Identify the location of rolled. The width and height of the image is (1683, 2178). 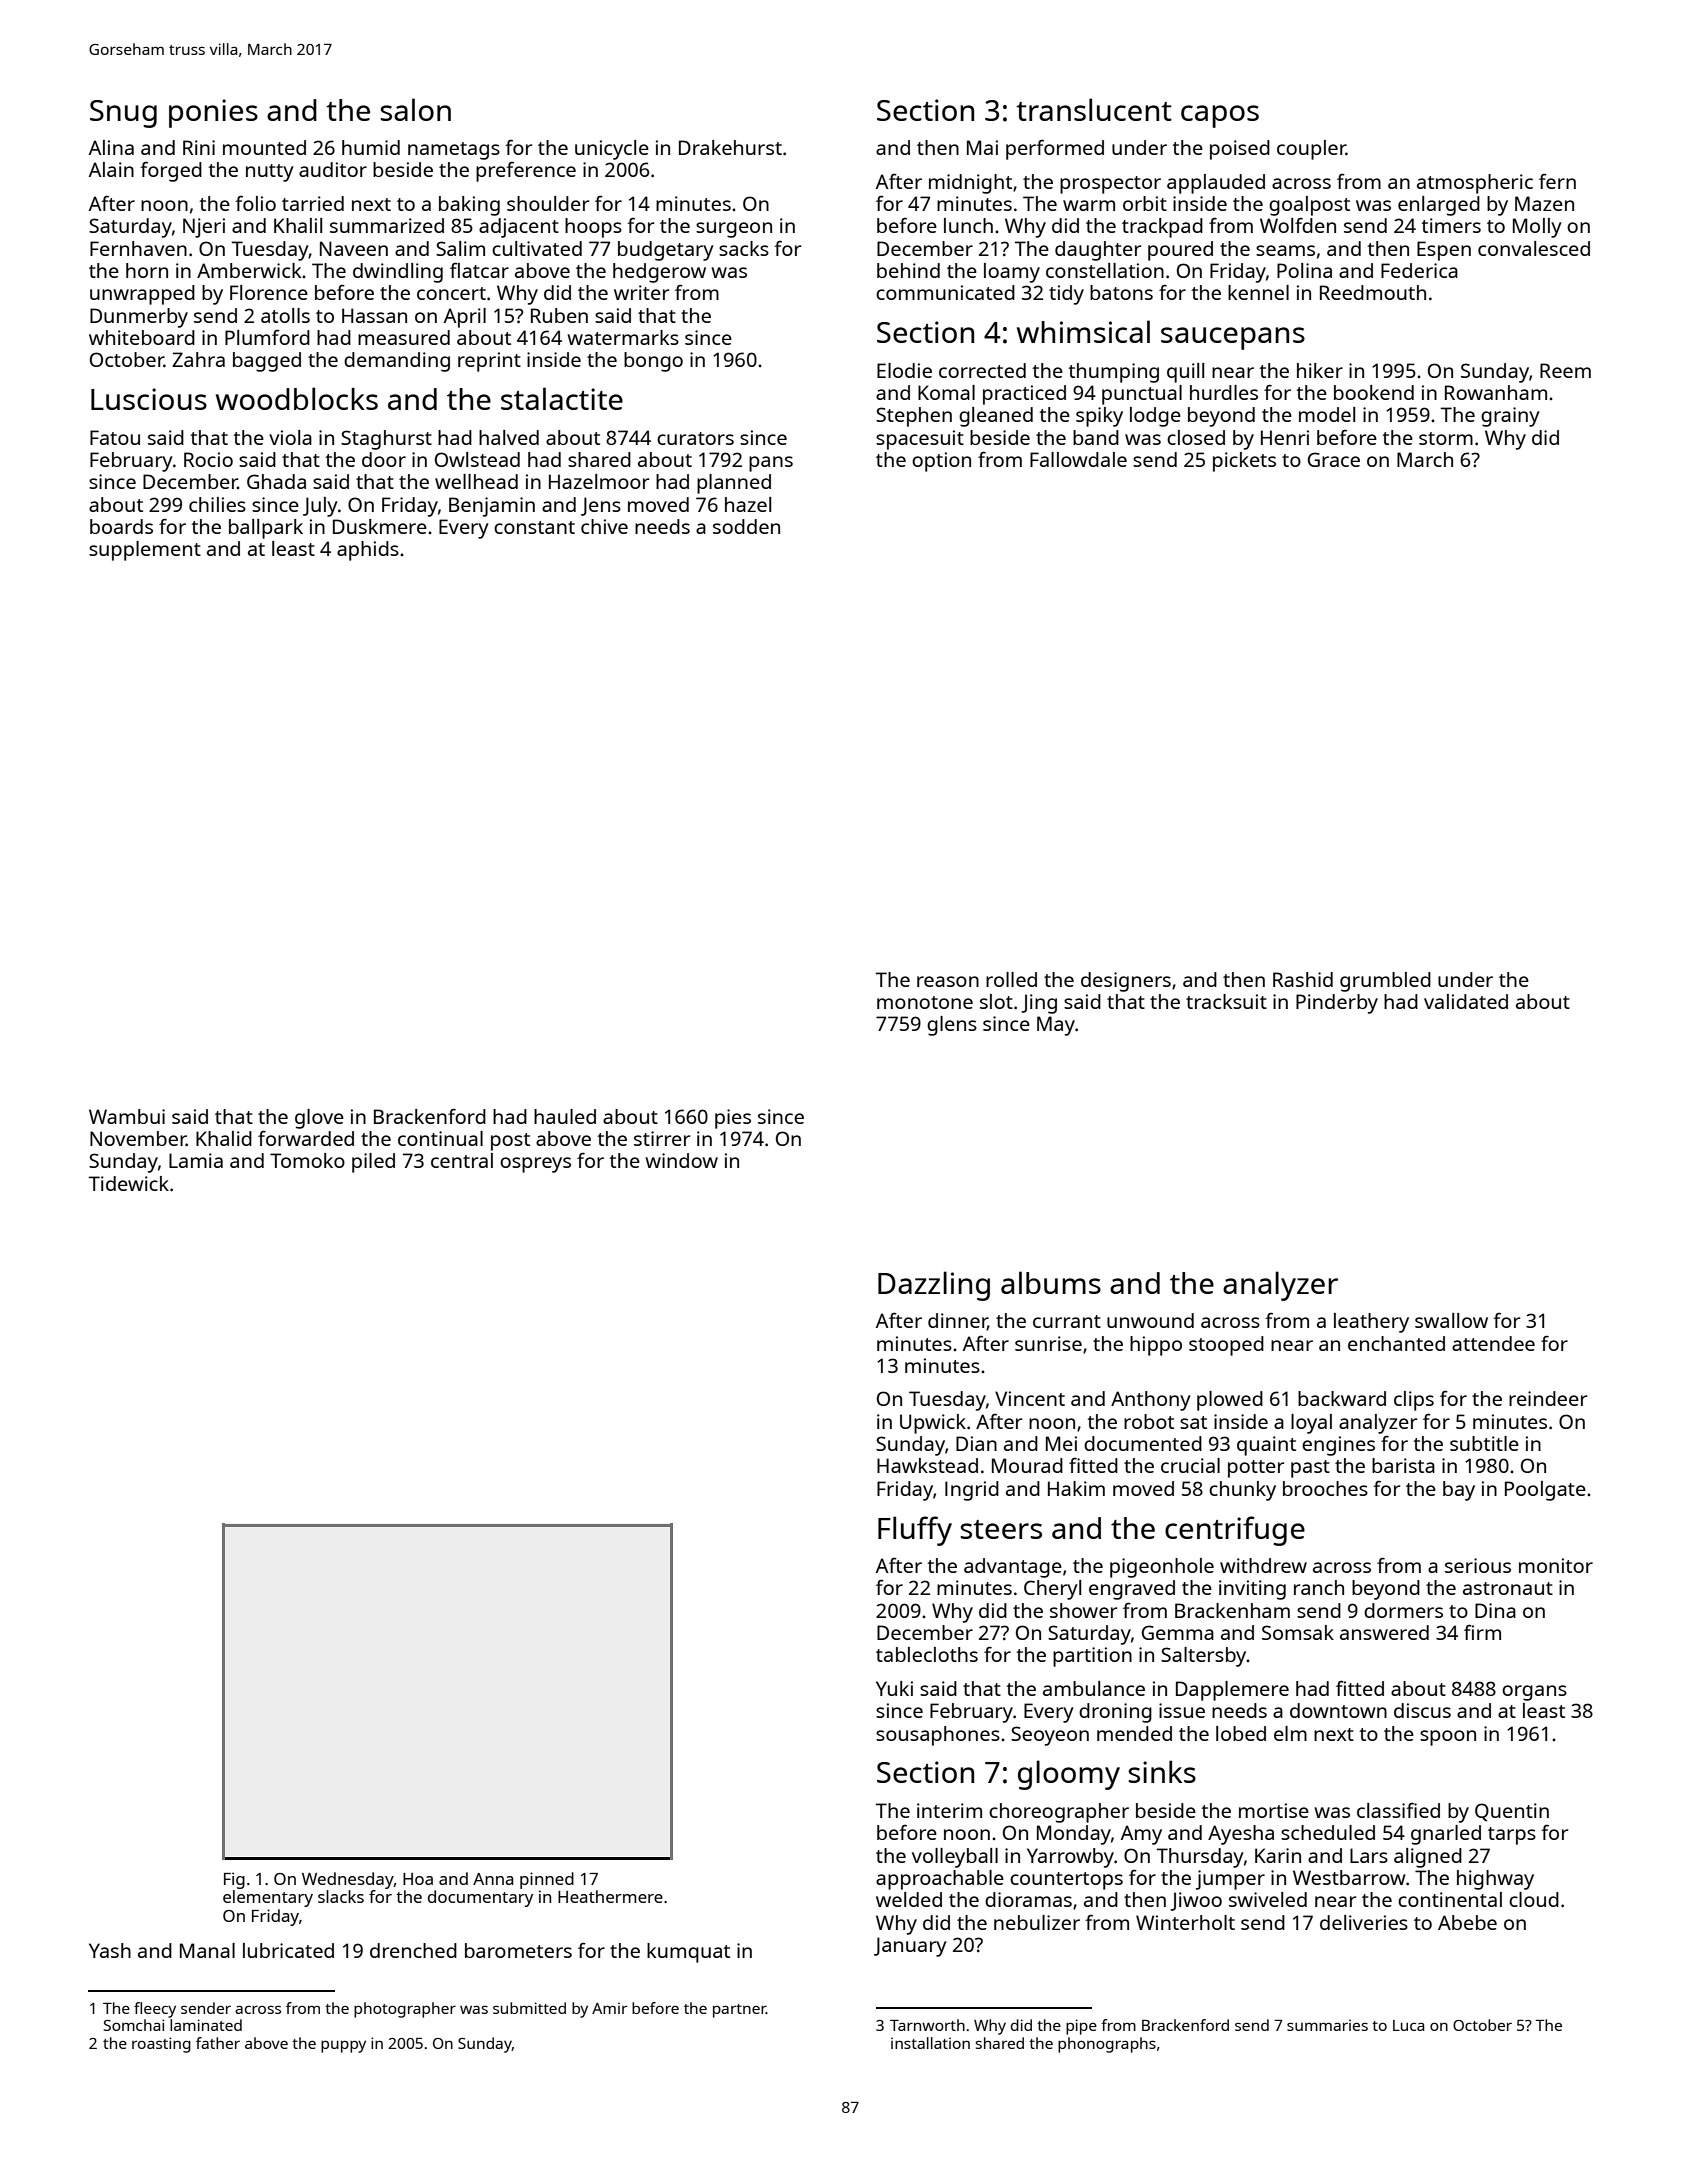
(1011, 979).
